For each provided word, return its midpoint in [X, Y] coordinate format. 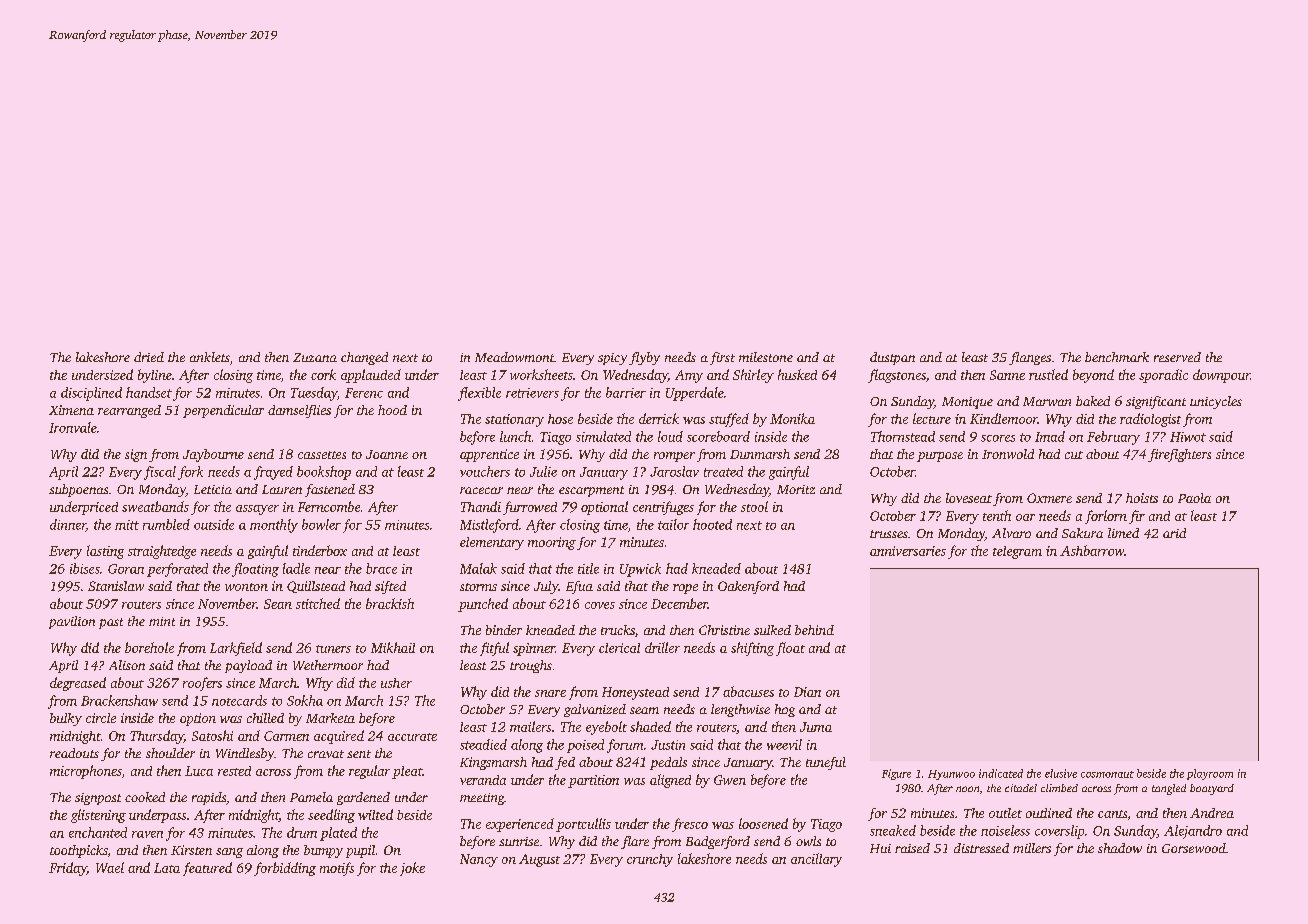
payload [248, 666]
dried [149, 357]
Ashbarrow [1092, 550]
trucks [618, 630]
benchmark [1117, 357]
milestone [766, 357]
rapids [209, 798]
